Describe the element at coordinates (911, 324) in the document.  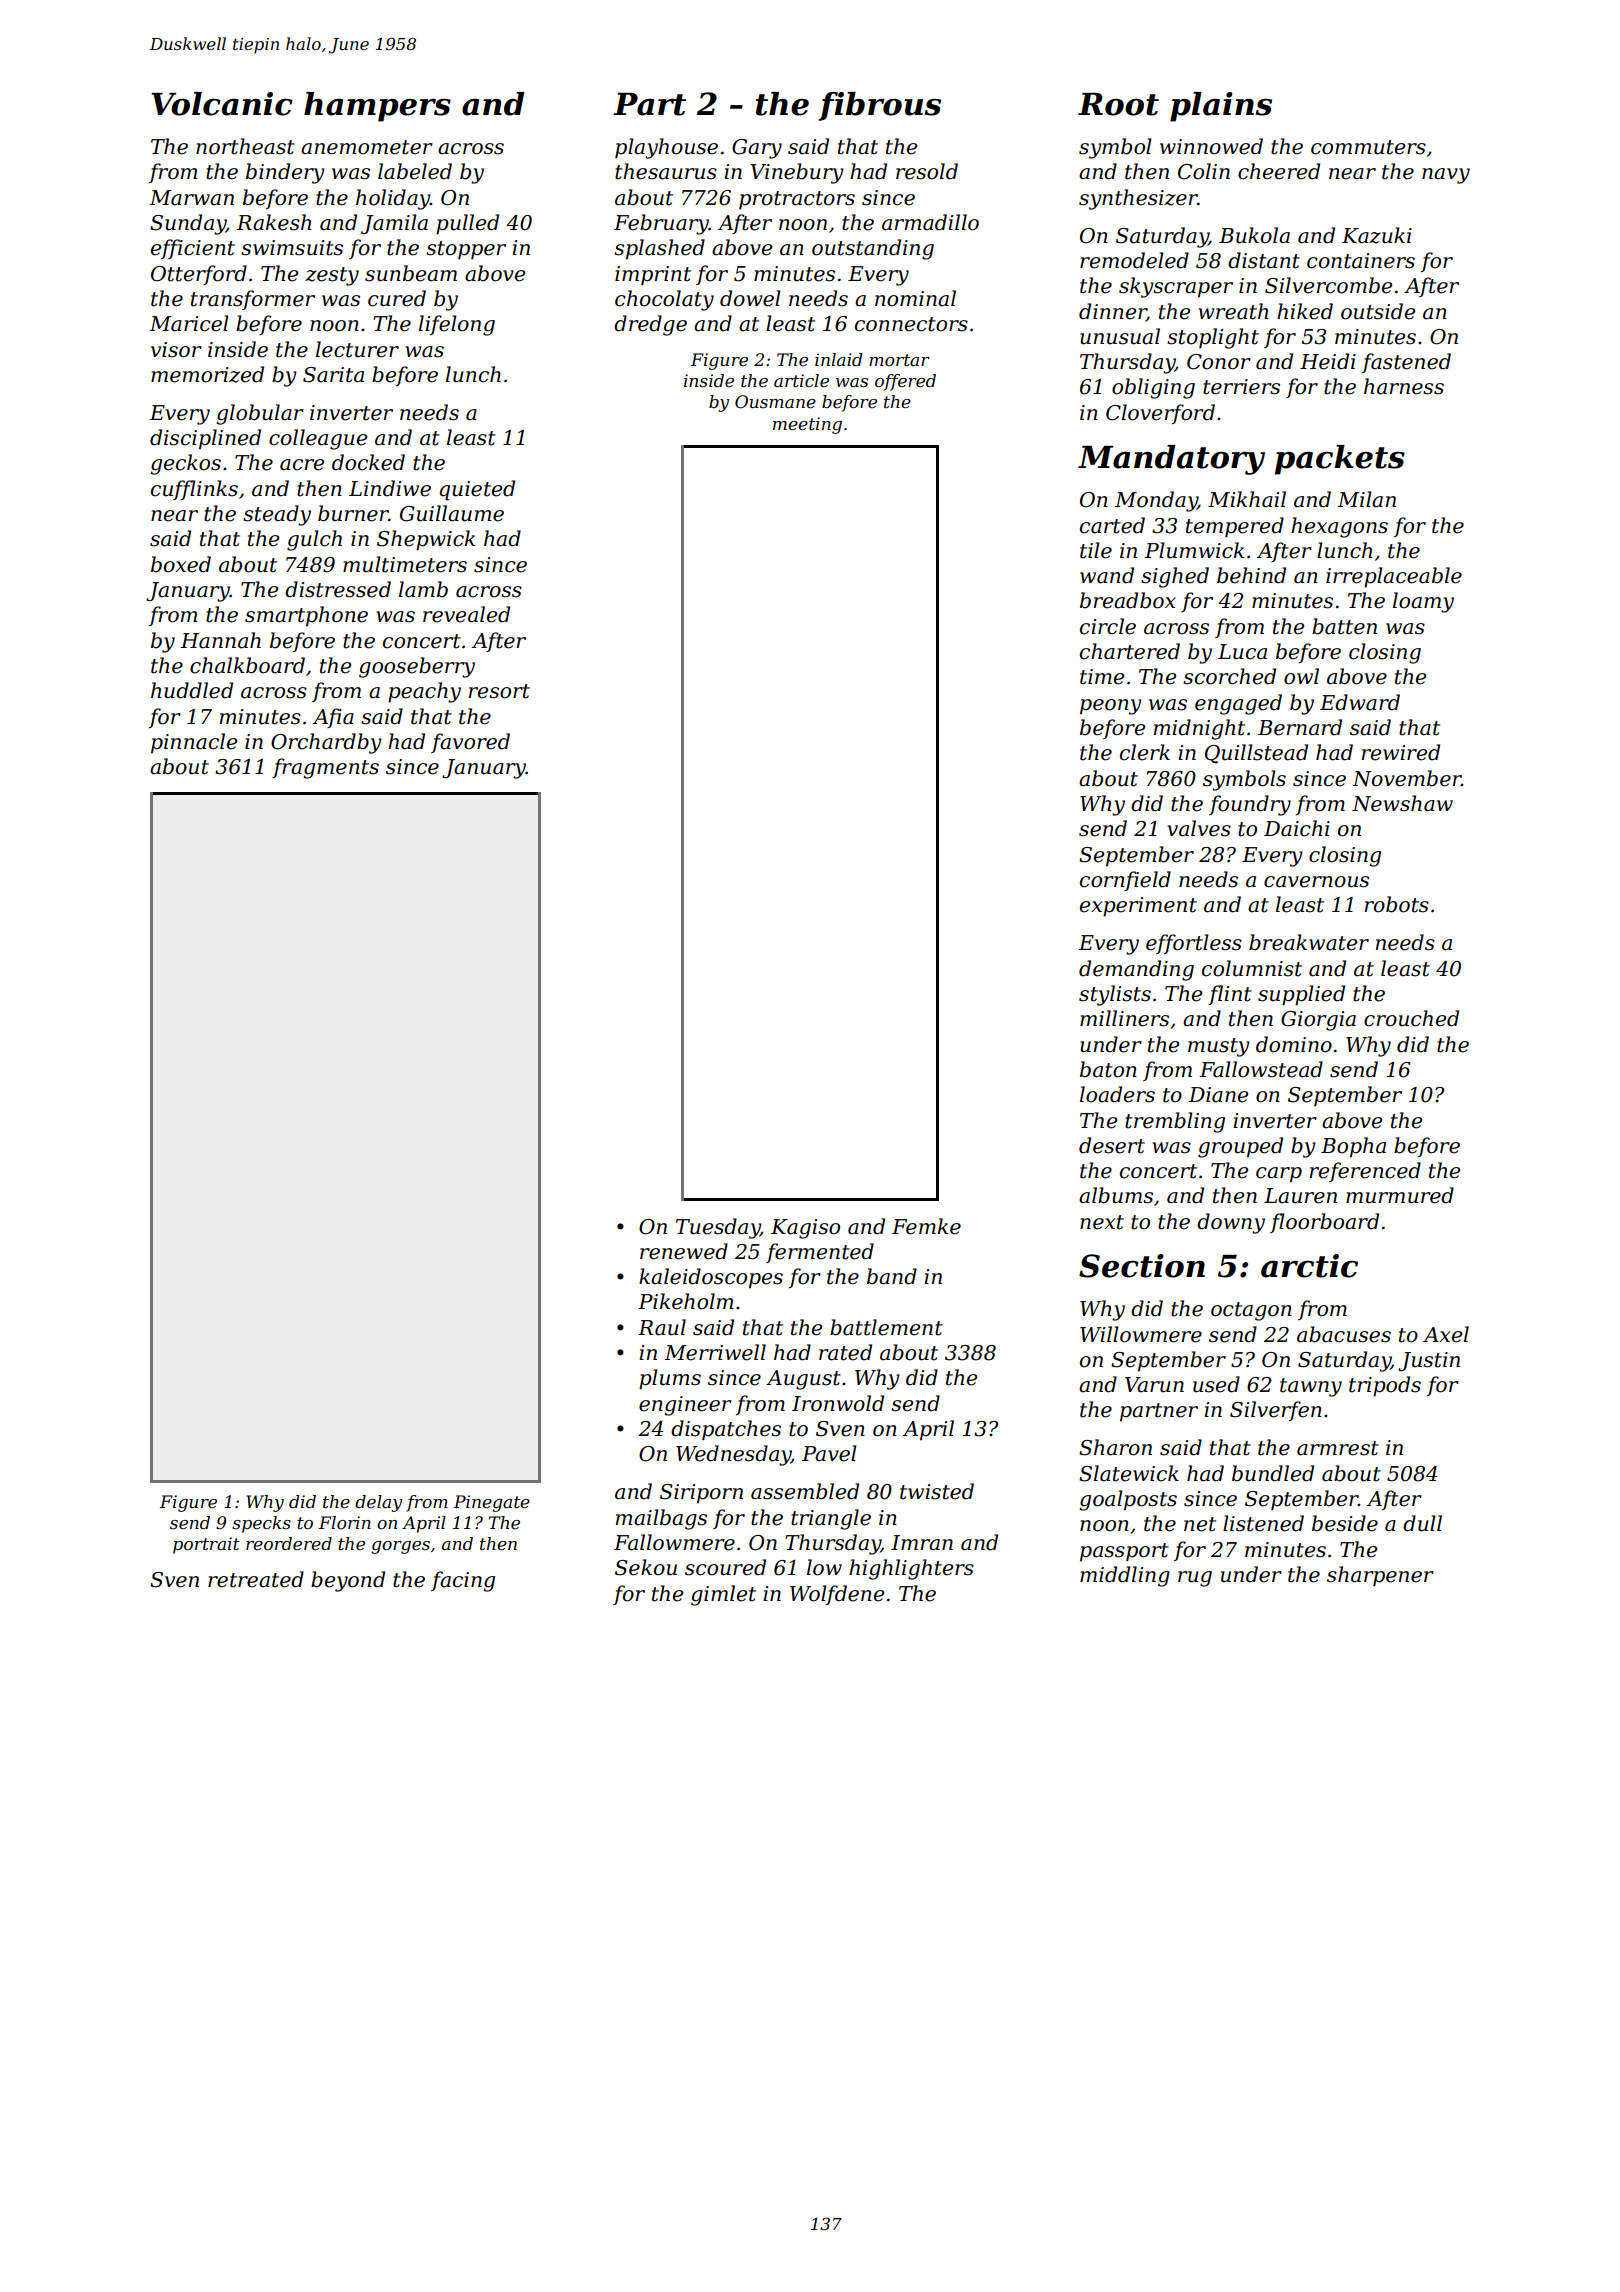
I see `connectors` at that location.
